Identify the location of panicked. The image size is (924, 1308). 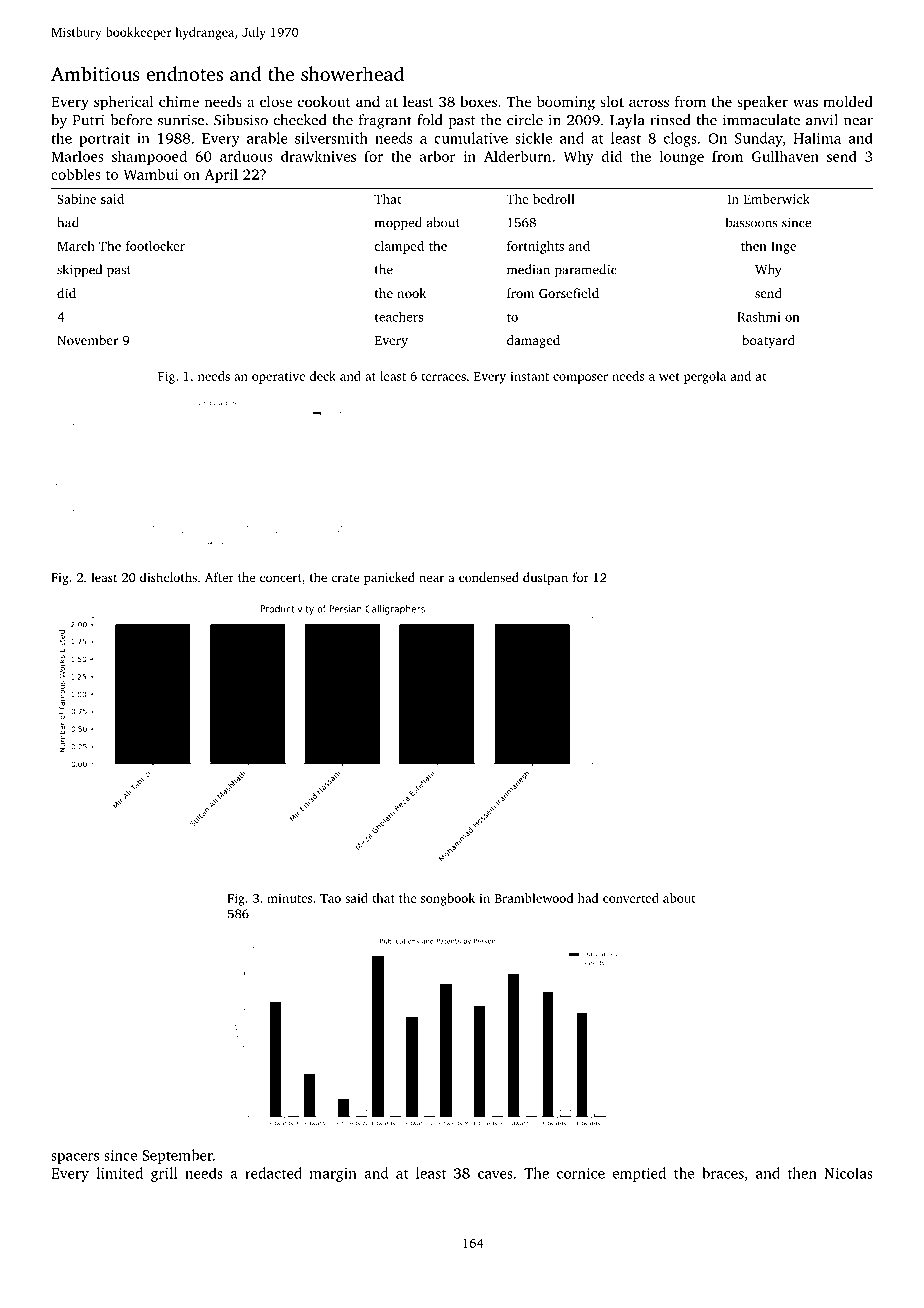
(389, 578).
